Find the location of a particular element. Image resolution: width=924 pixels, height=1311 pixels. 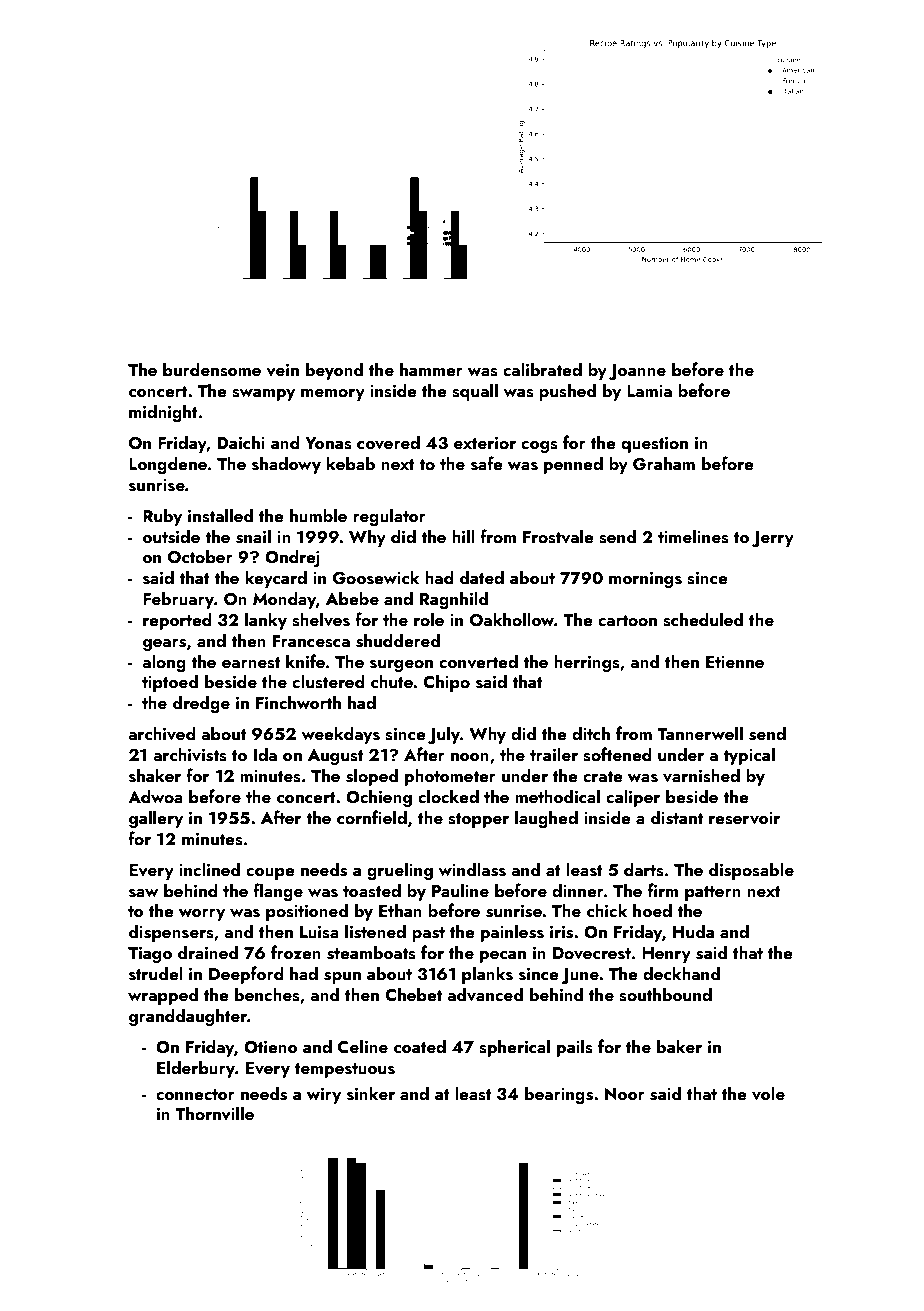

drained is located at coordinates (208, 952).
